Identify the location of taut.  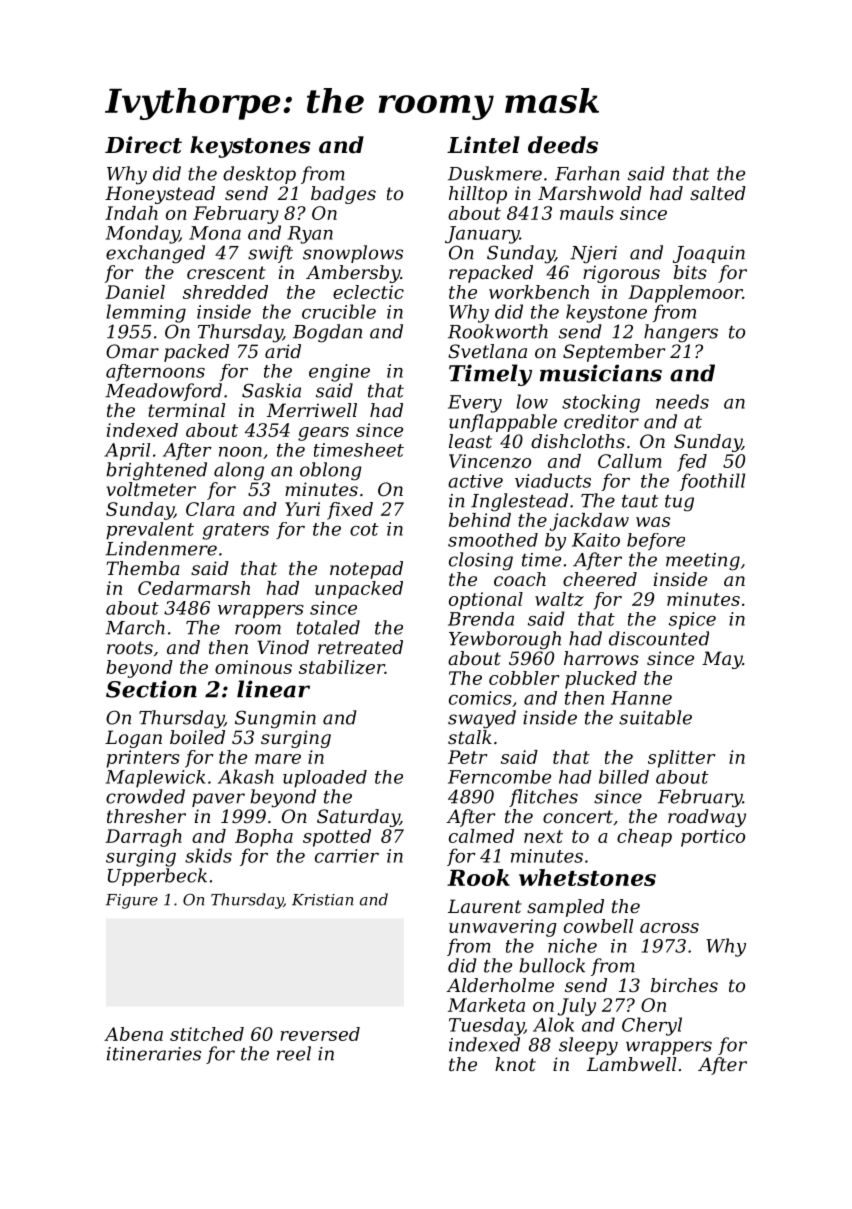
(640, 501).
